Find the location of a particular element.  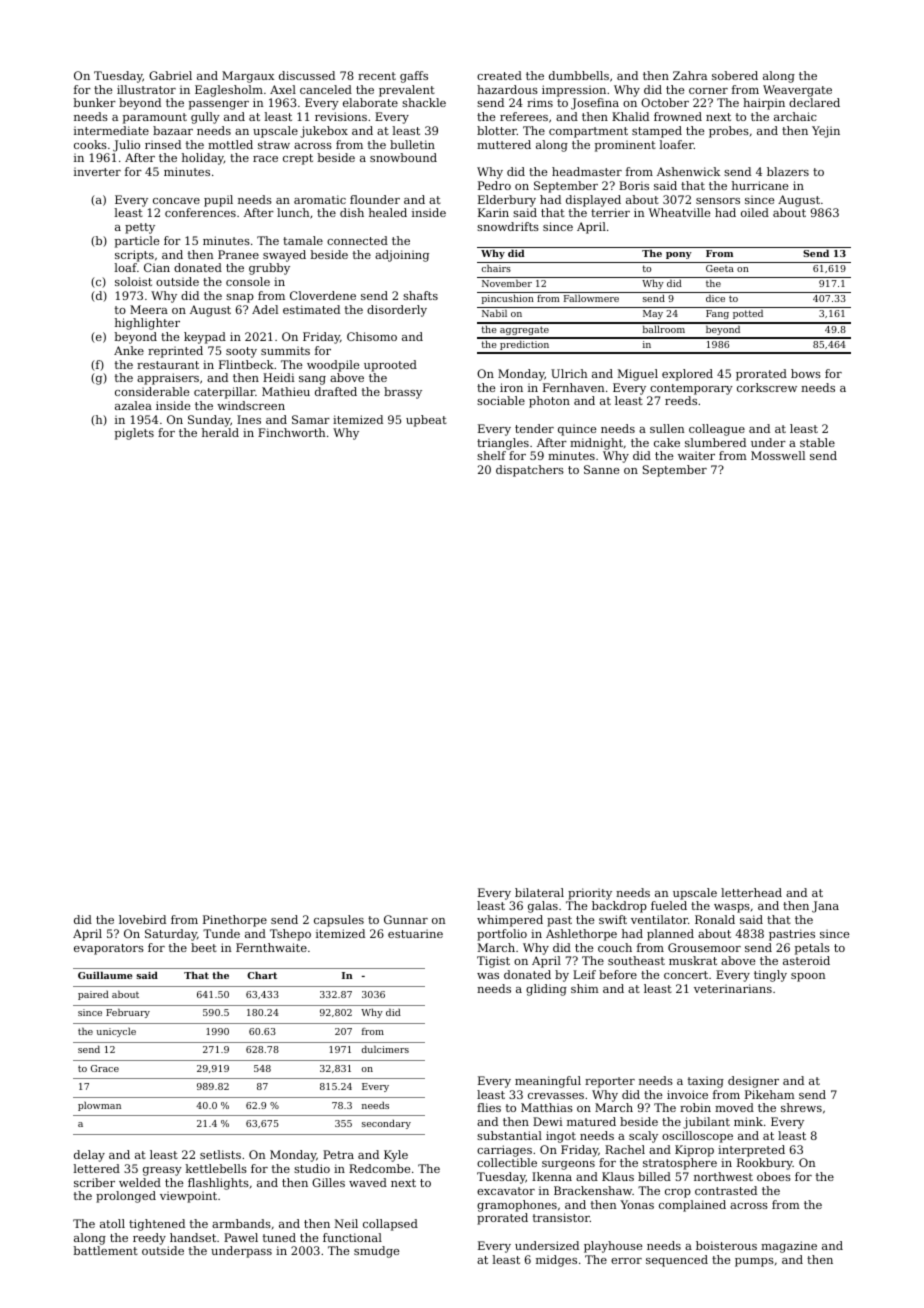

Gabriel is located at coordinates (170, 75).
